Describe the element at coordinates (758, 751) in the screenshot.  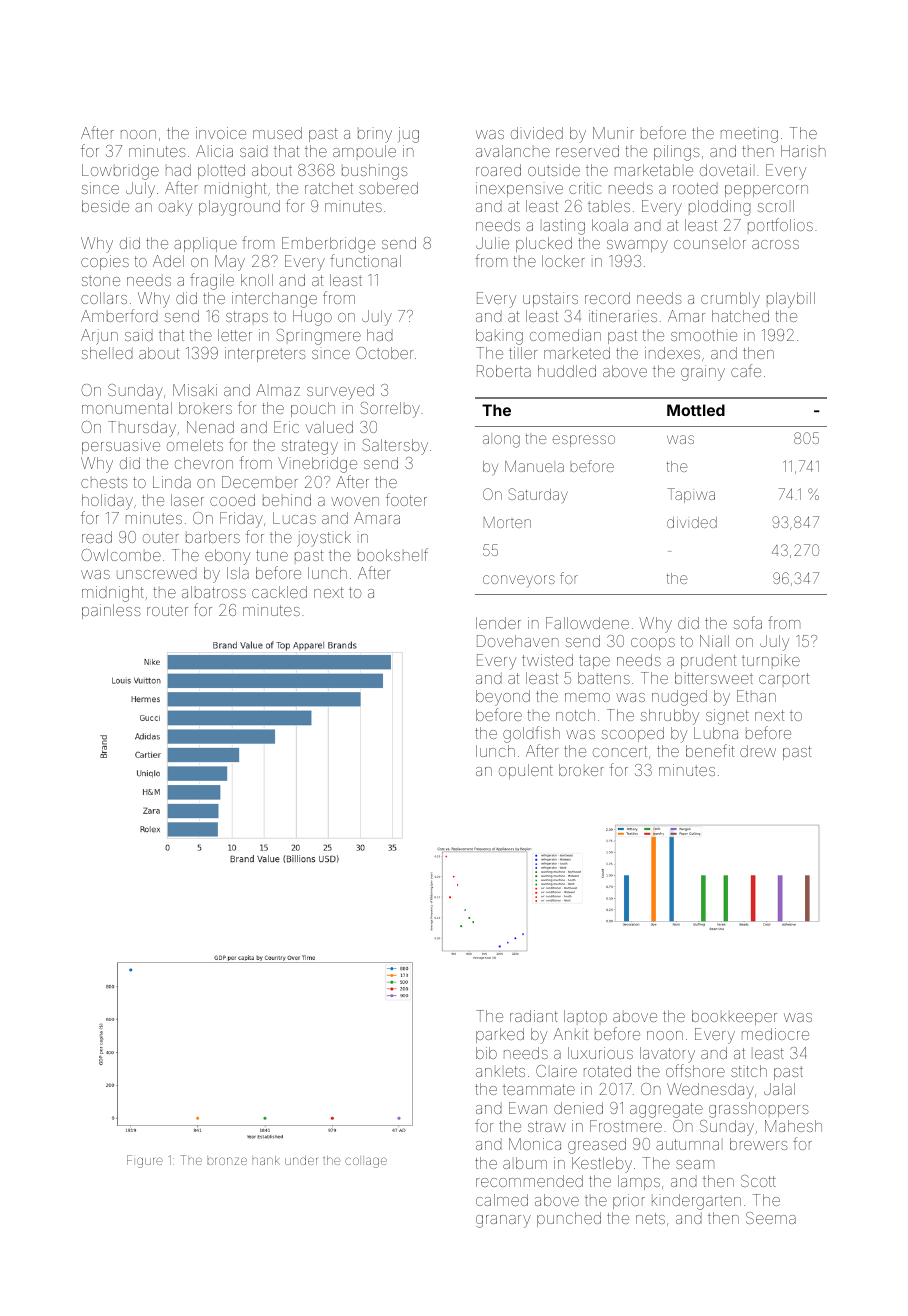
I see `drew` at that location.
